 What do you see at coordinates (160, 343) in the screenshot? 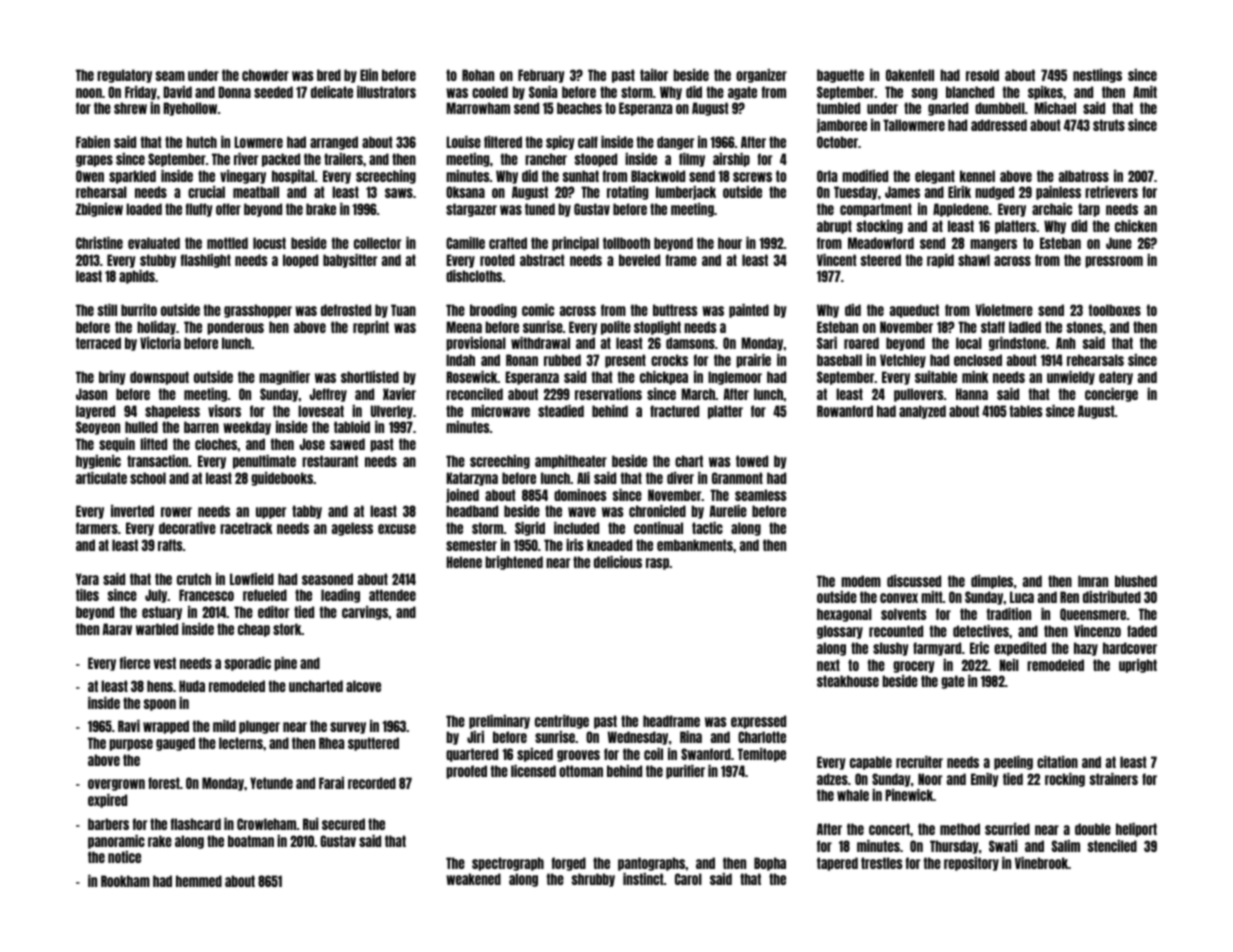
I see `Victoria` at bounding box center [160, 343].
